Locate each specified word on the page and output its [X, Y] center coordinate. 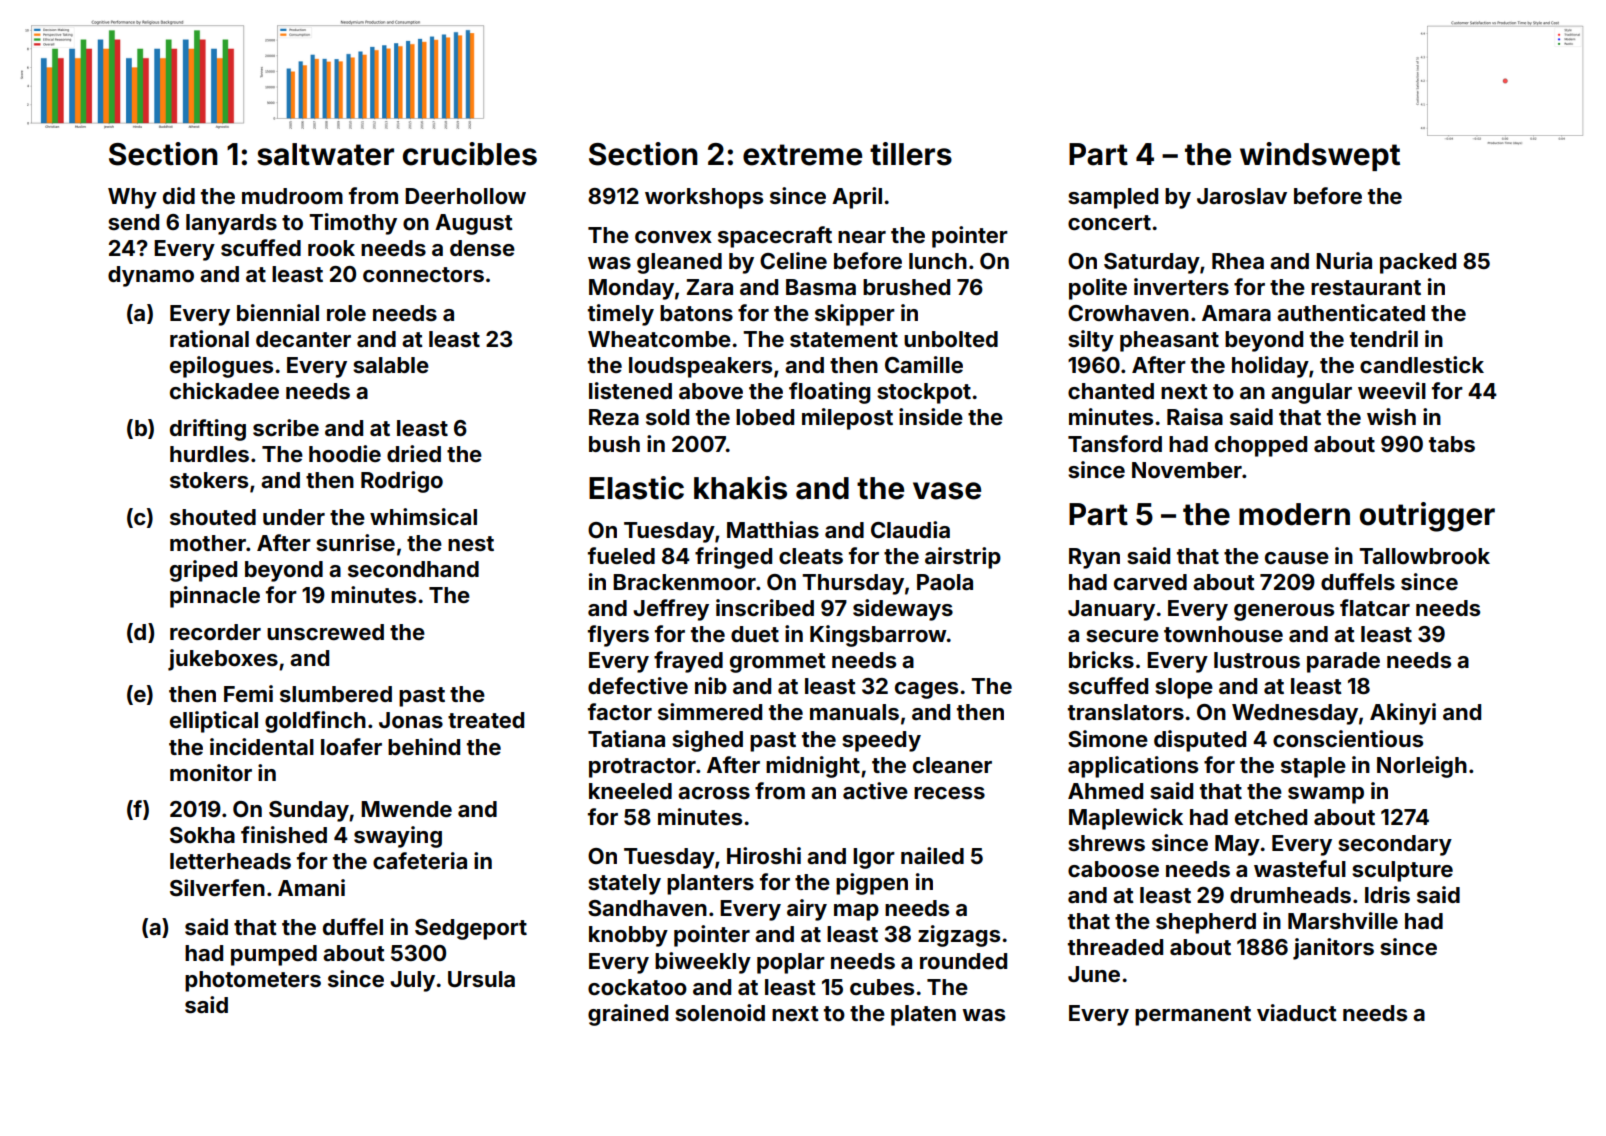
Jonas [411, 720]
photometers [253, 981]
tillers [911, 154]
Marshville [1343, 920]
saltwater [325, 154]
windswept [1320, 156]
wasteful [1300, 868]
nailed [932, 855]
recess [949, 793]
